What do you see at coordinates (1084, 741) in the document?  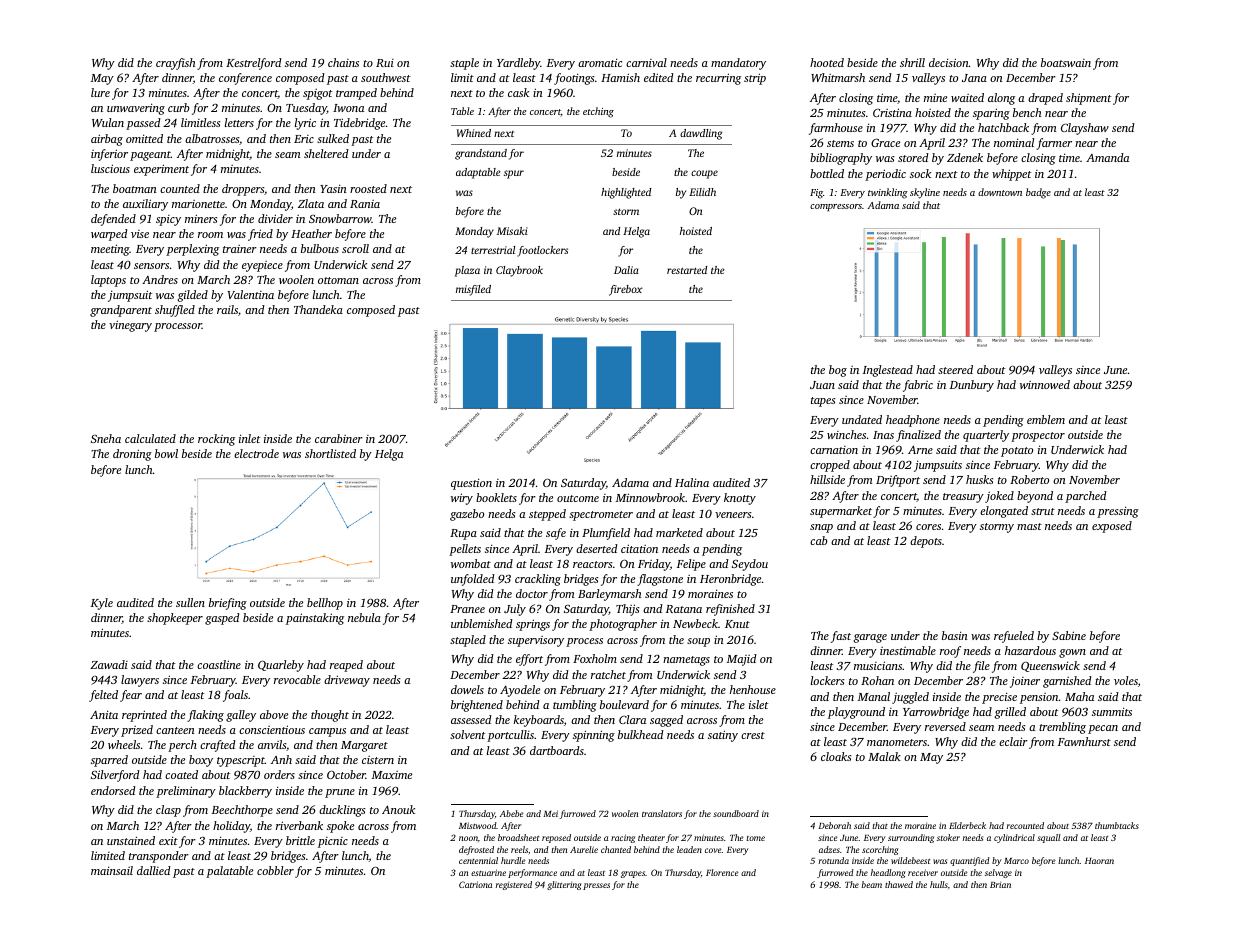 I see `Fawnhurst` at bounding box center [1084, 741].
